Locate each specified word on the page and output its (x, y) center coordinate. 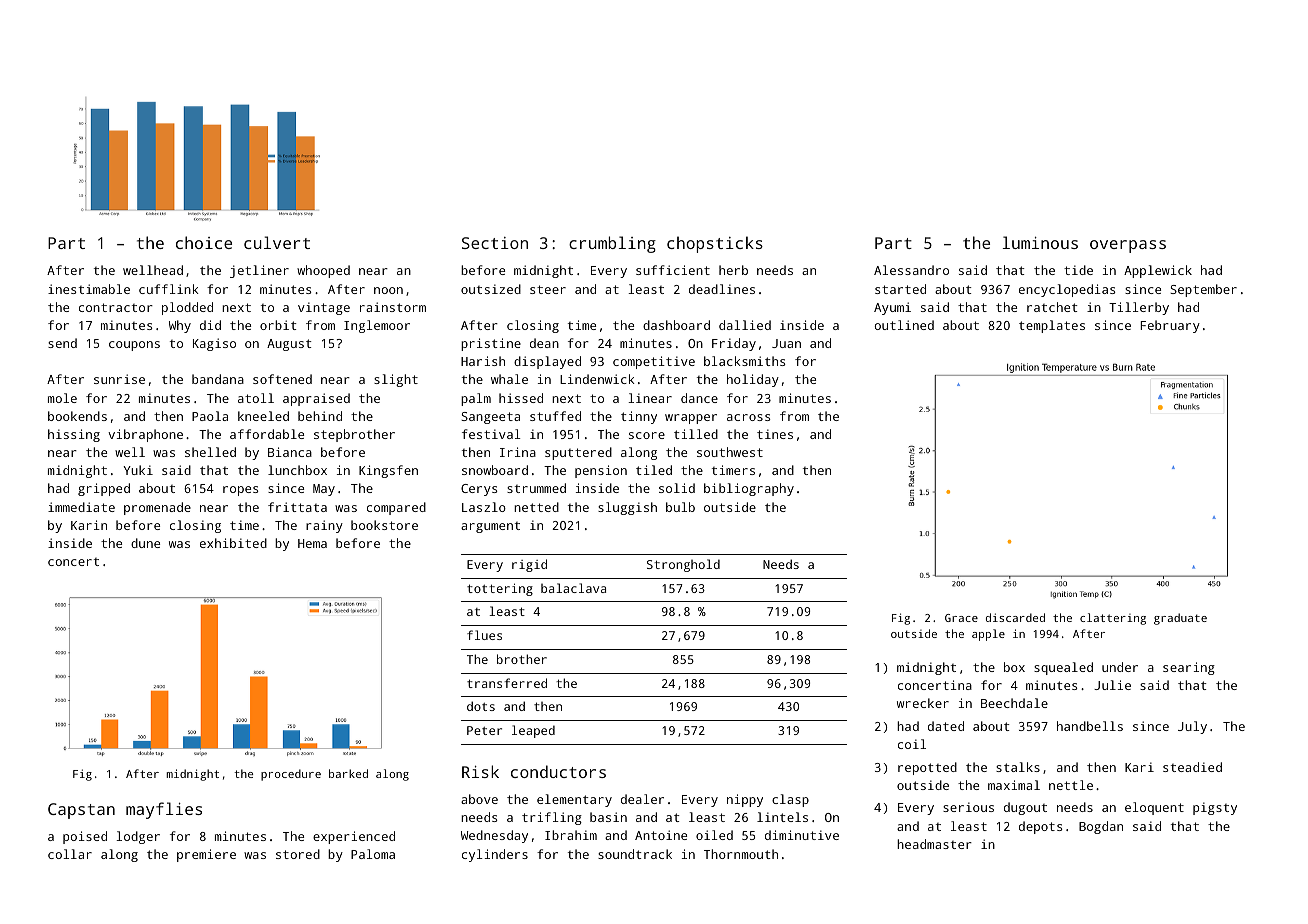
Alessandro (911, 270)
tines (775, 434)
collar (70, 854)
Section (495, 243)
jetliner (259, 271)
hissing (74, 435)
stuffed (555, 416)
